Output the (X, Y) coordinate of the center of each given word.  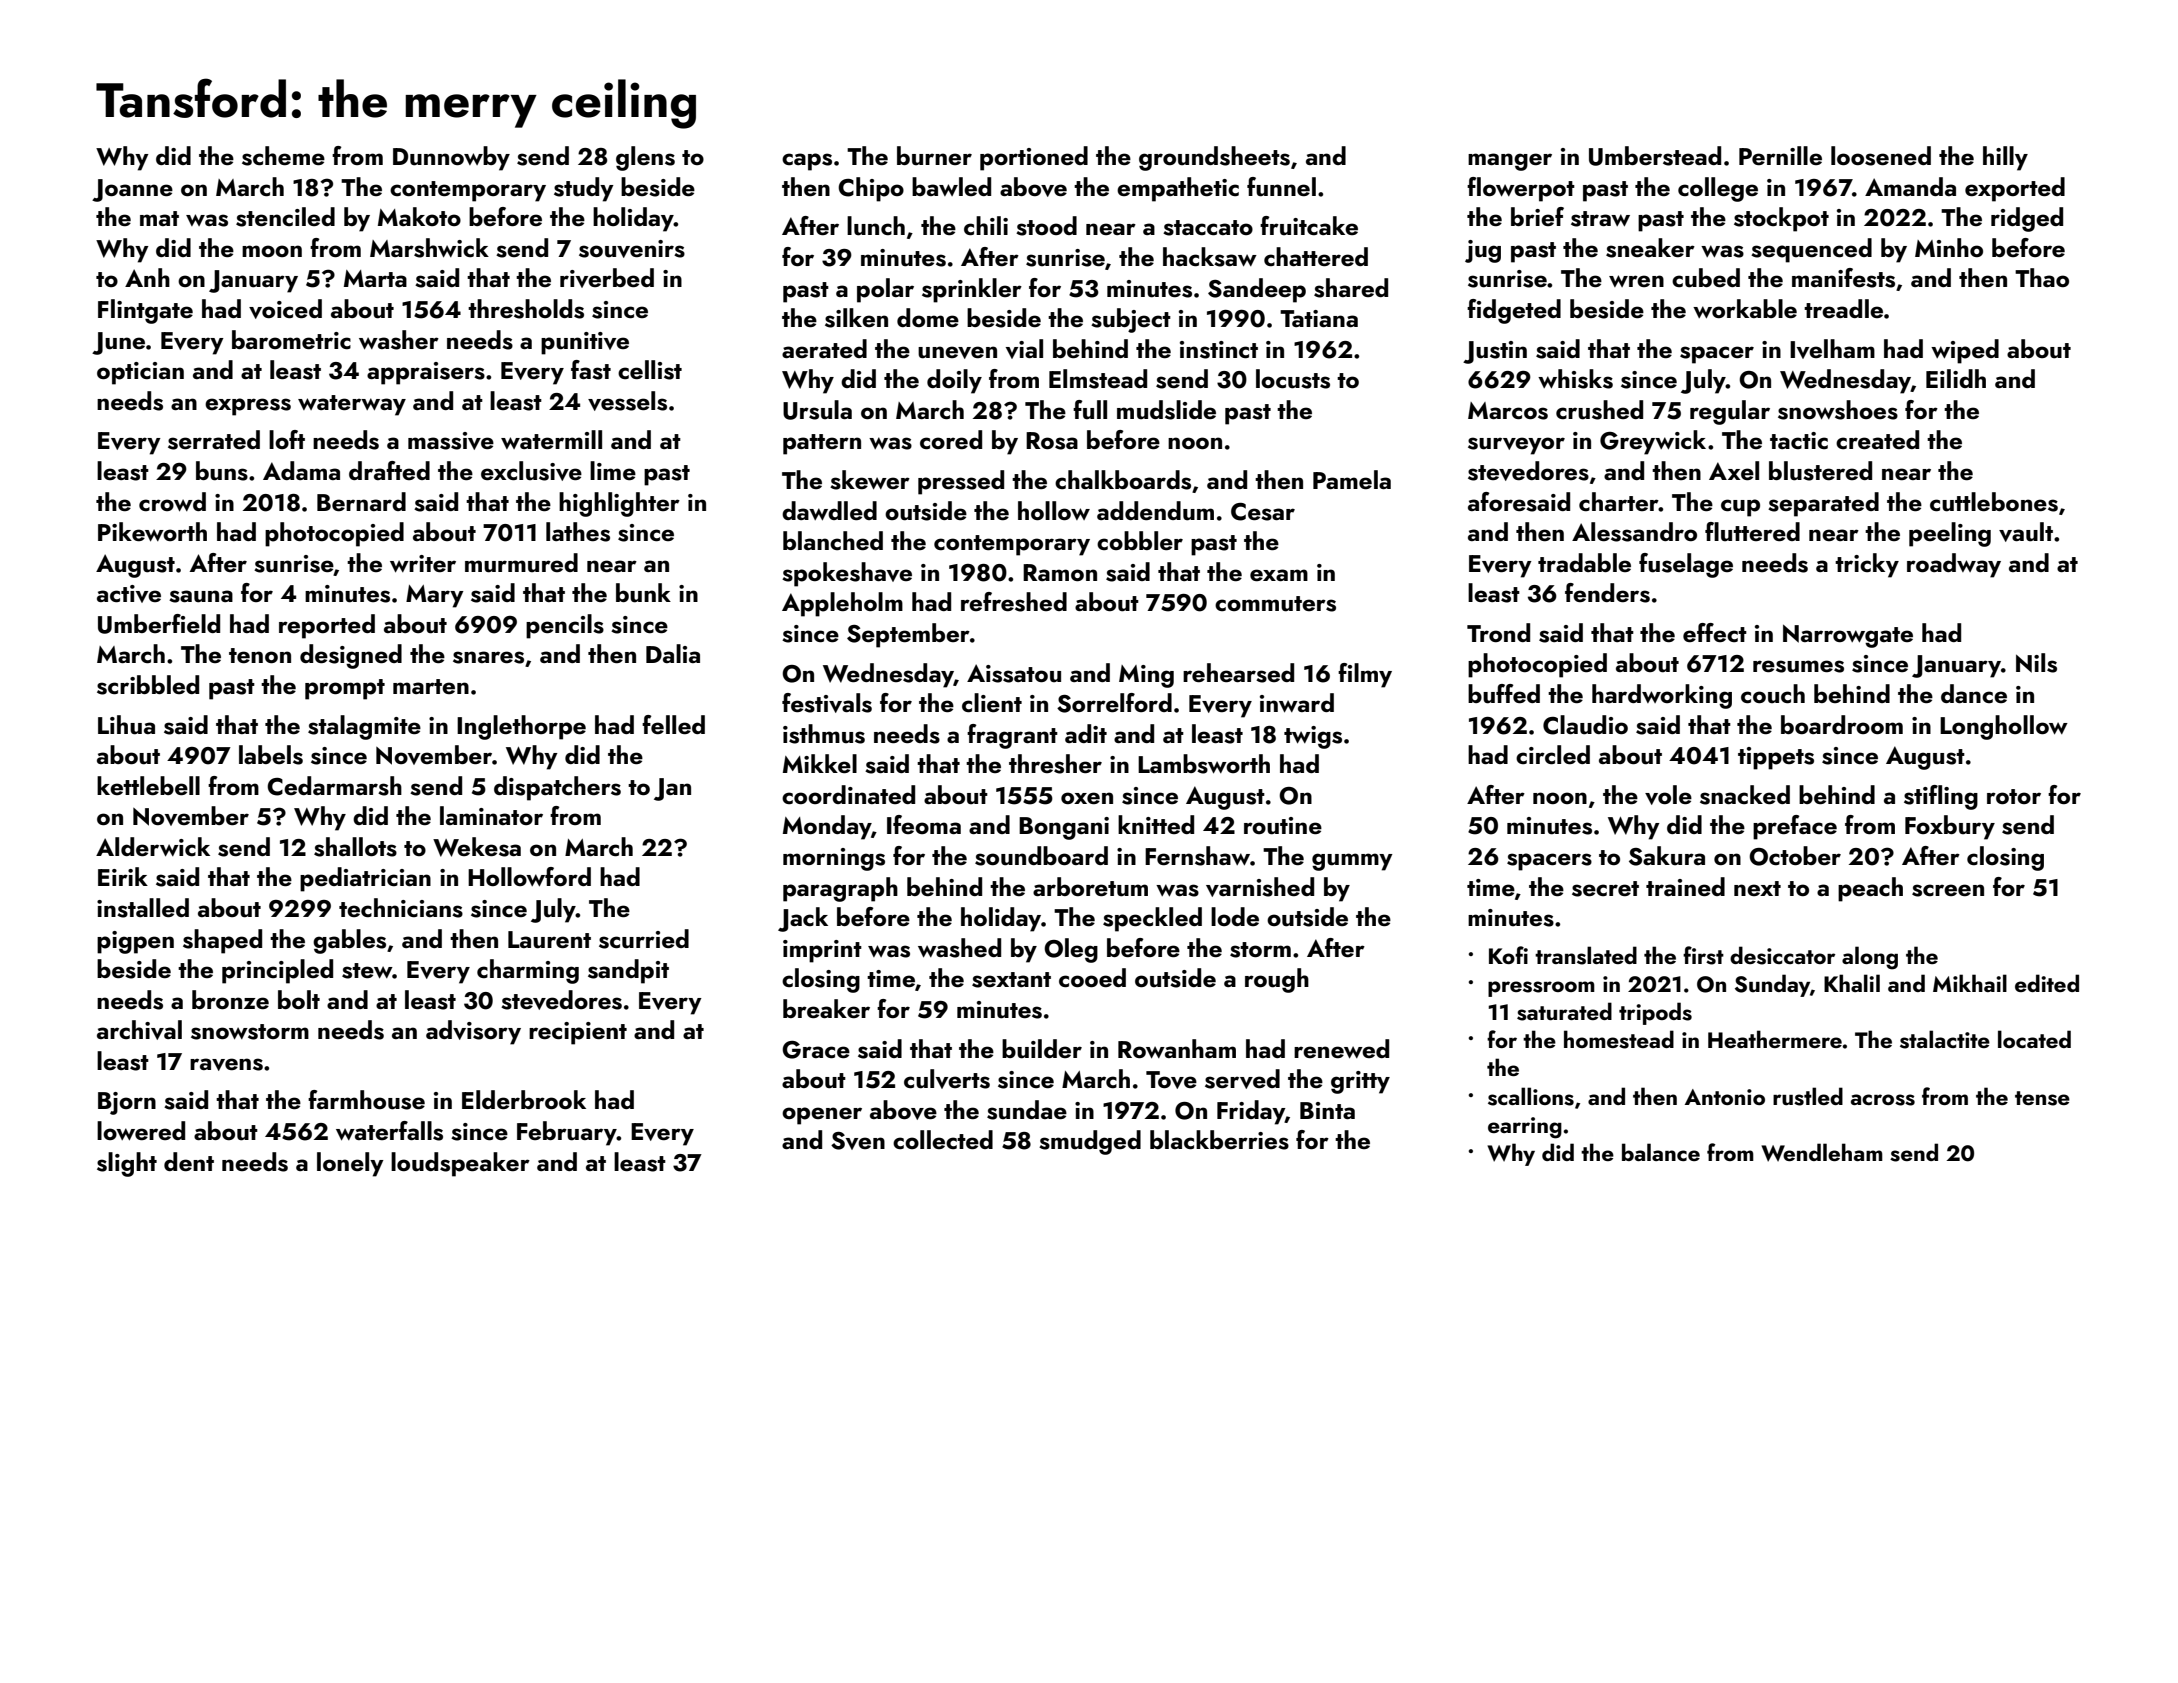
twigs (1313, 737)
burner (934, 156)
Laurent (549, 940)
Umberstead (1655, 156)
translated (1586, 955)
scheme (283, 156)
